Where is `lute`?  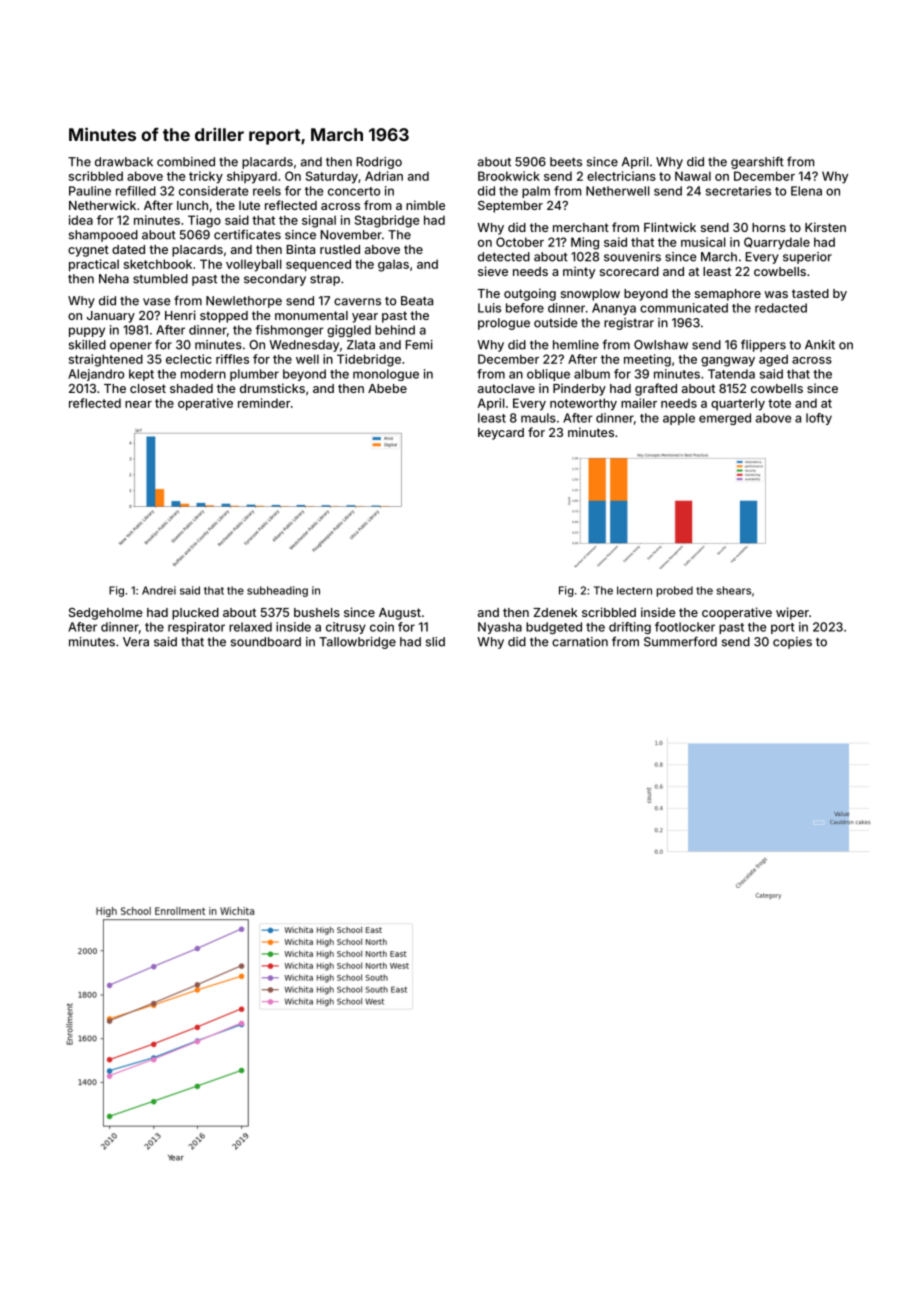 lute is located at coordinates (249, 205).
